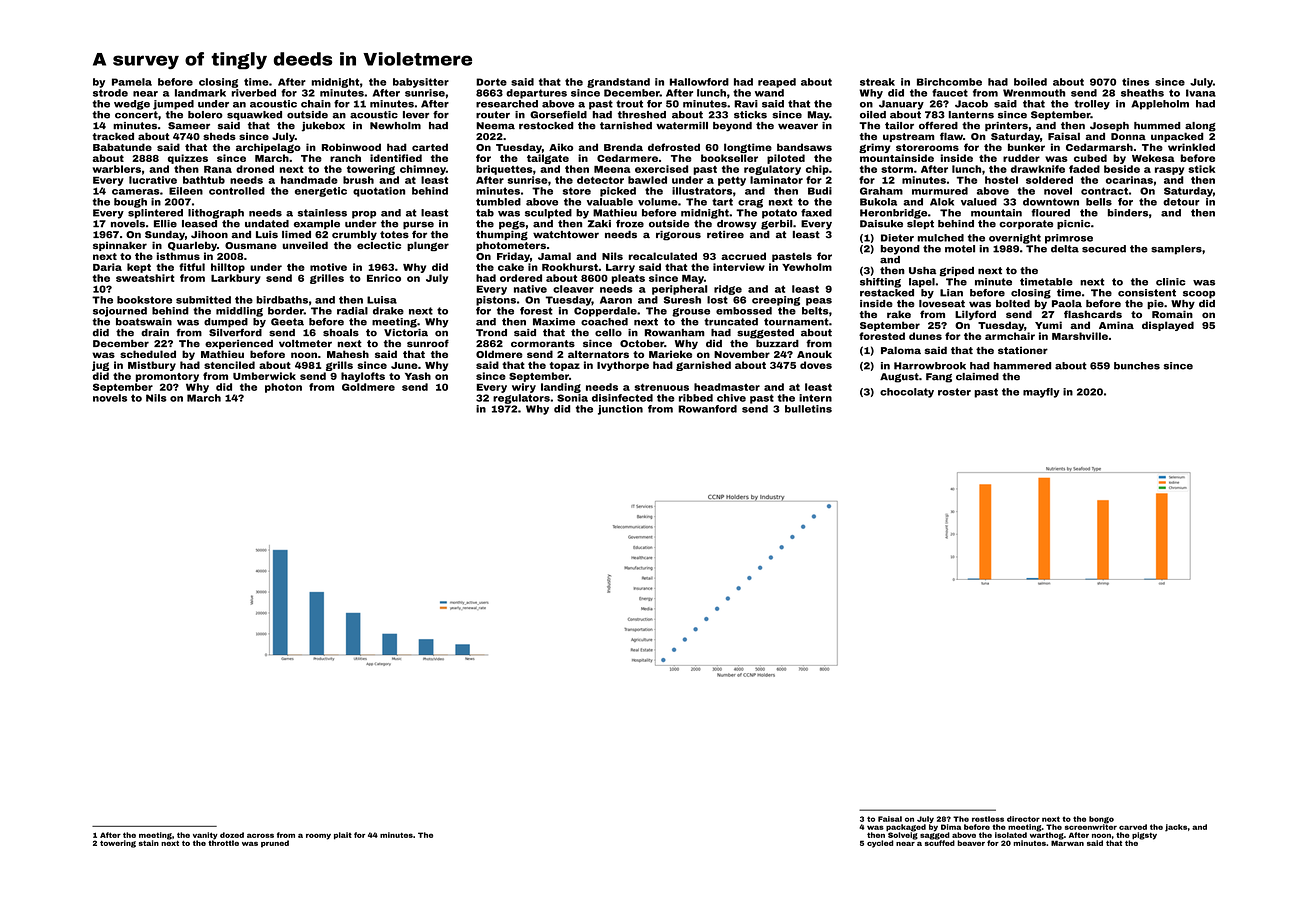 Image resolution: width=1308 pixels, height=924 pixels. What do you see at coordinates (880, 844) in the screenshot?
I see `cycled` at bounding box center [880, 844].
